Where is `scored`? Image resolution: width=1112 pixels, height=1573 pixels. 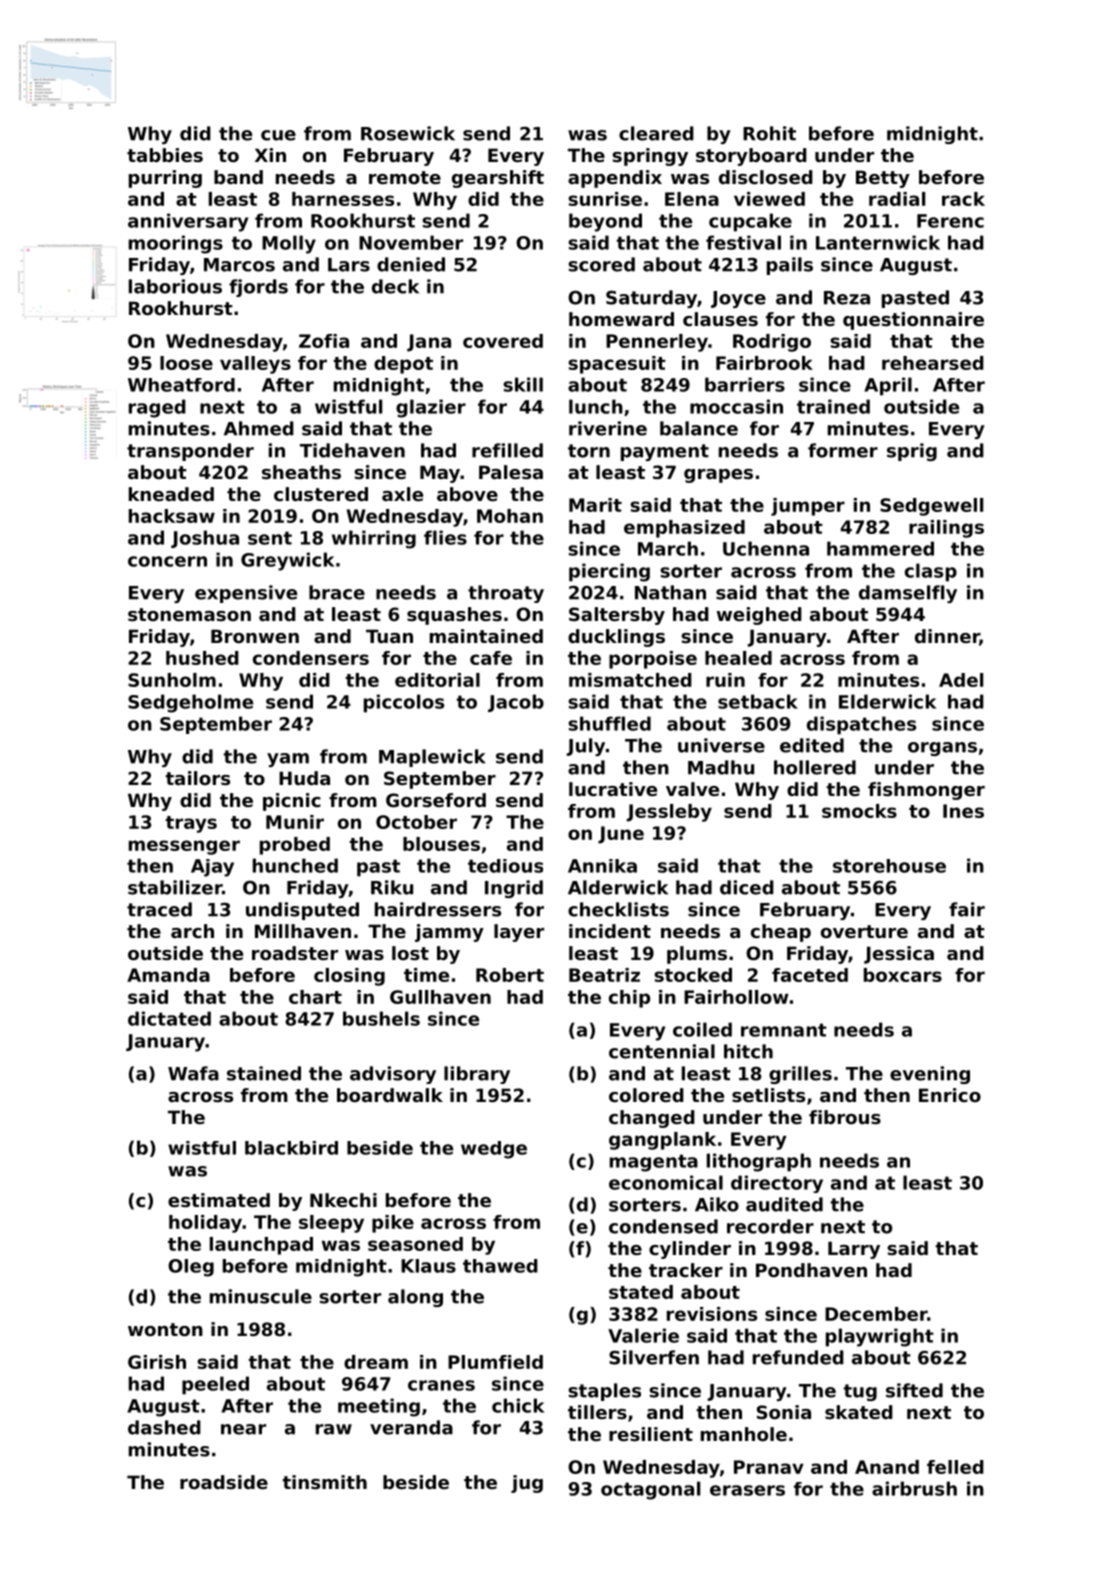
scored is located at coordinates (601, 264).
